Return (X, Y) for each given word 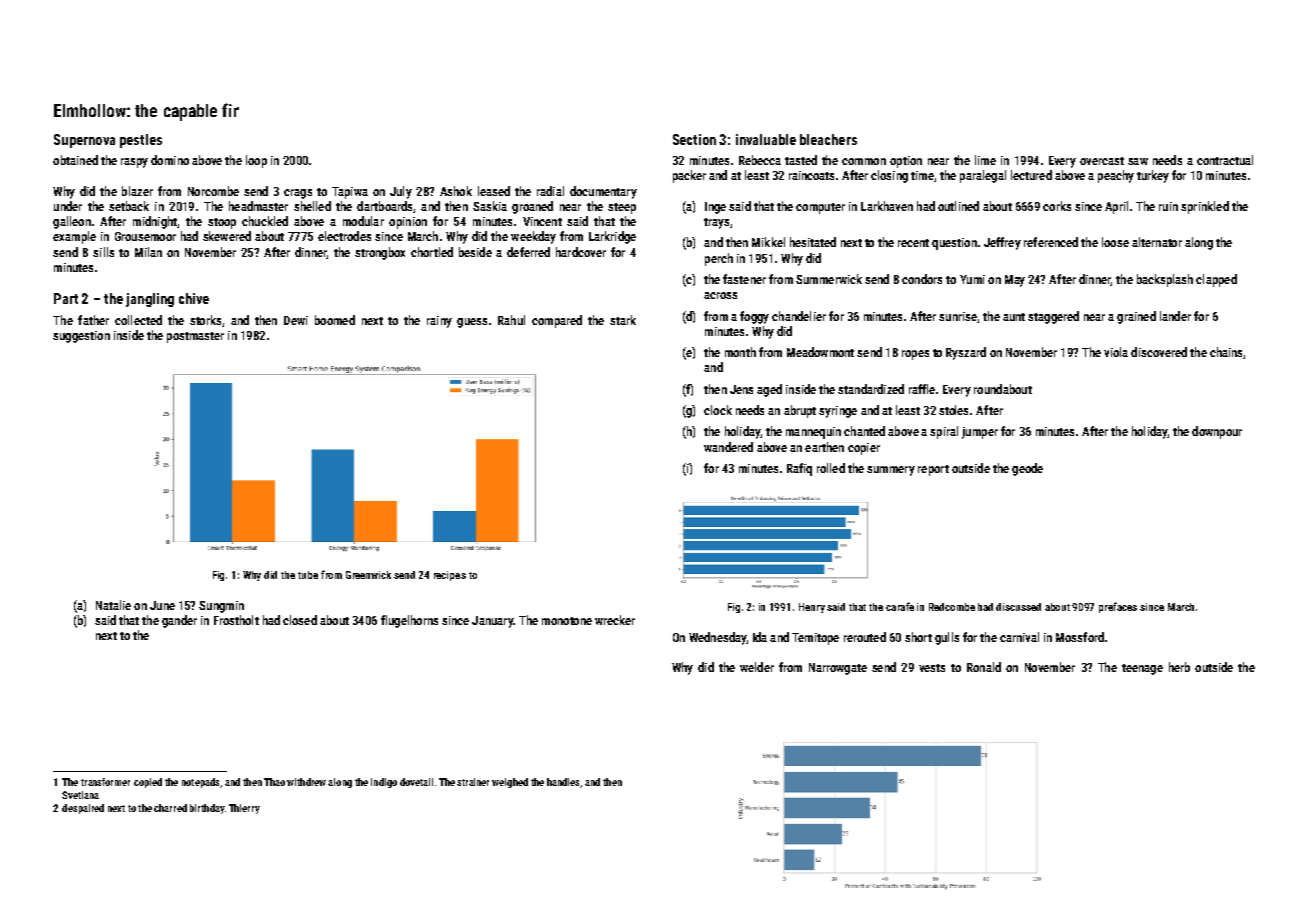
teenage (1142, 669)
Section (694, 139)
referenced (1051, 242)
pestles (141, 141)
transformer (105, 782)
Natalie (113, 605)
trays (716, 223)
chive (194, 298)
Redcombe (952, 607)
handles (563, 782)
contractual (1225, 160)
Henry (812, 608)
